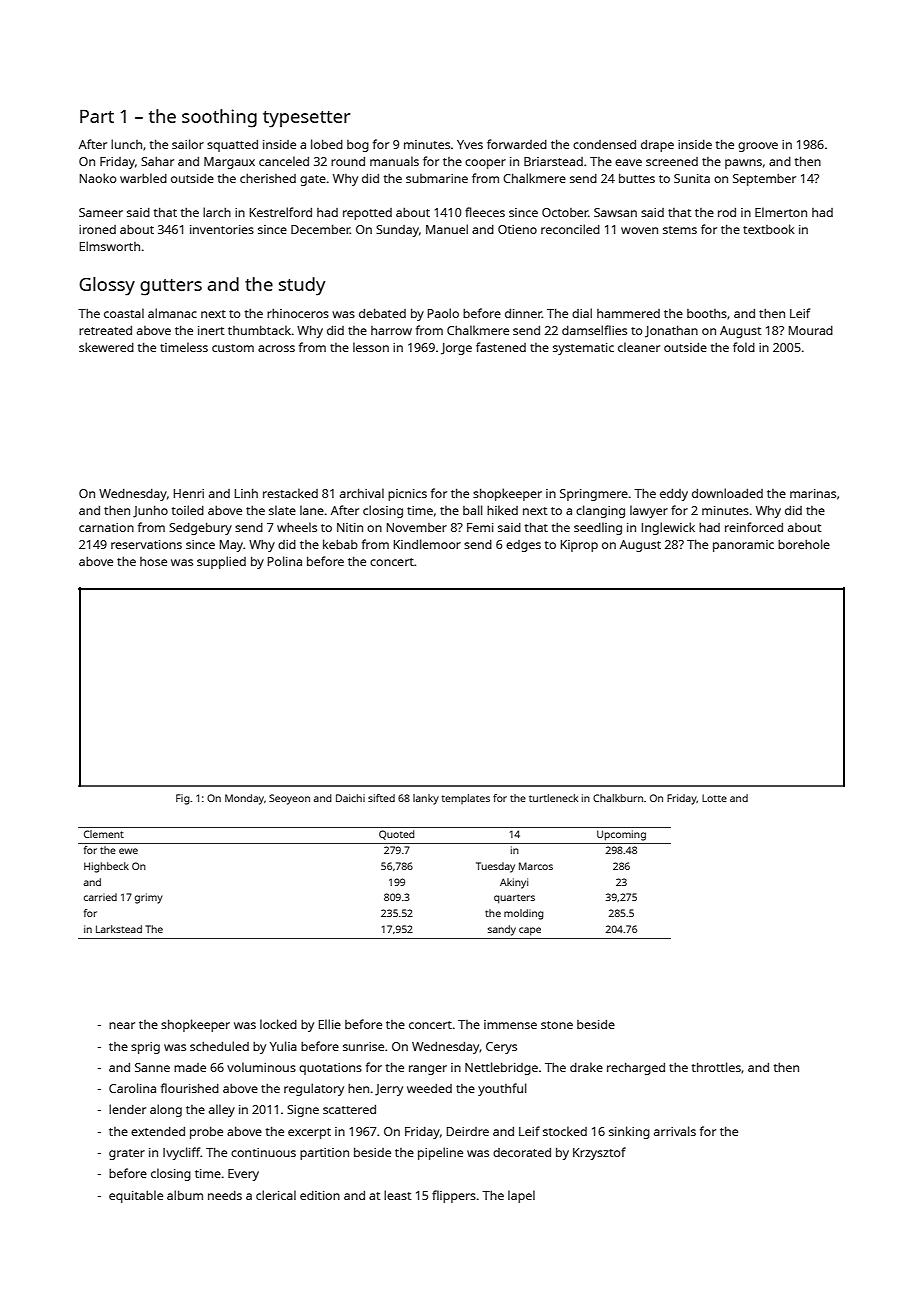 This screenshot has width=924, height=1308. I want to click on typesetter, so click(307, 119).
